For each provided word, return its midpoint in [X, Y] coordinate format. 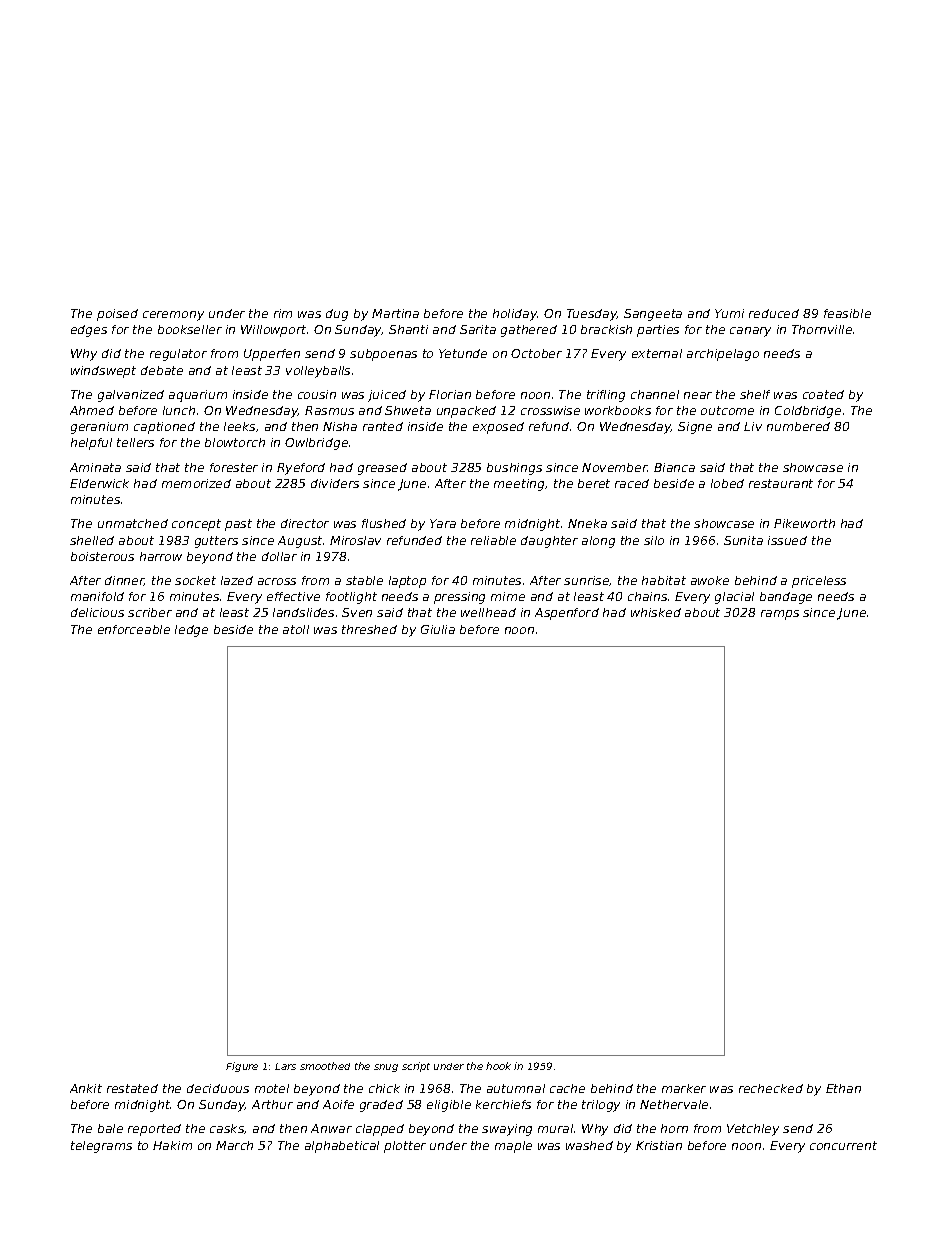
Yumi [729, 313]
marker [684, 1088]
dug [337, 315]
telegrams [101, 1147]
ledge [191, 631]
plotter [405, 1147]
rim [283, 313]
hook [498, 1066]
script [416, 1067]
